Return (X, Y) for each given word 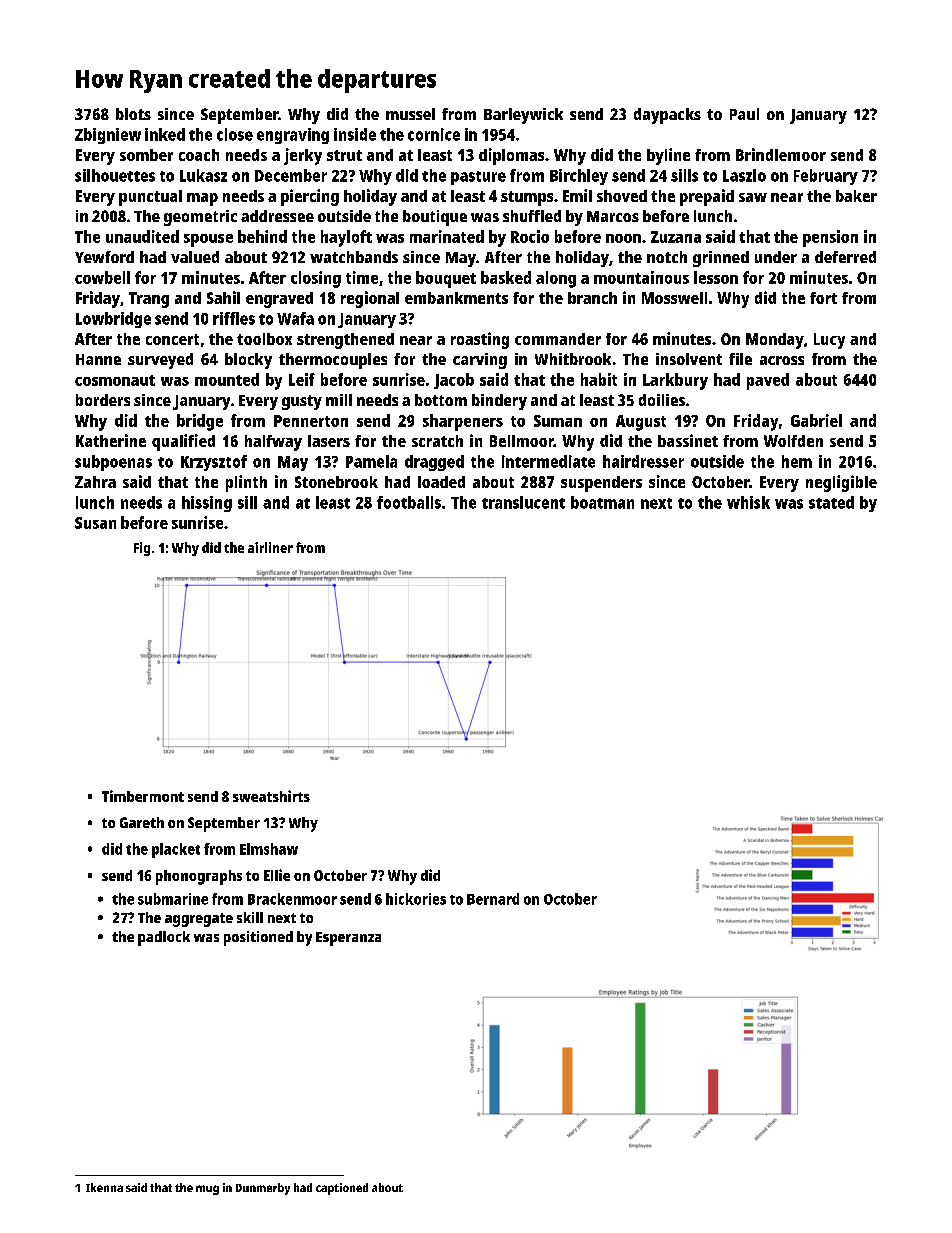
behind (262, 236)
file (740, 359)
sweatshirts (271, 796)
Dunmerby (263, 1189)
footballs (409, 502)
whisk (748, 502)
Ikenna (104, 1187)
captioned (342, 1189)
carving (480, 361)
